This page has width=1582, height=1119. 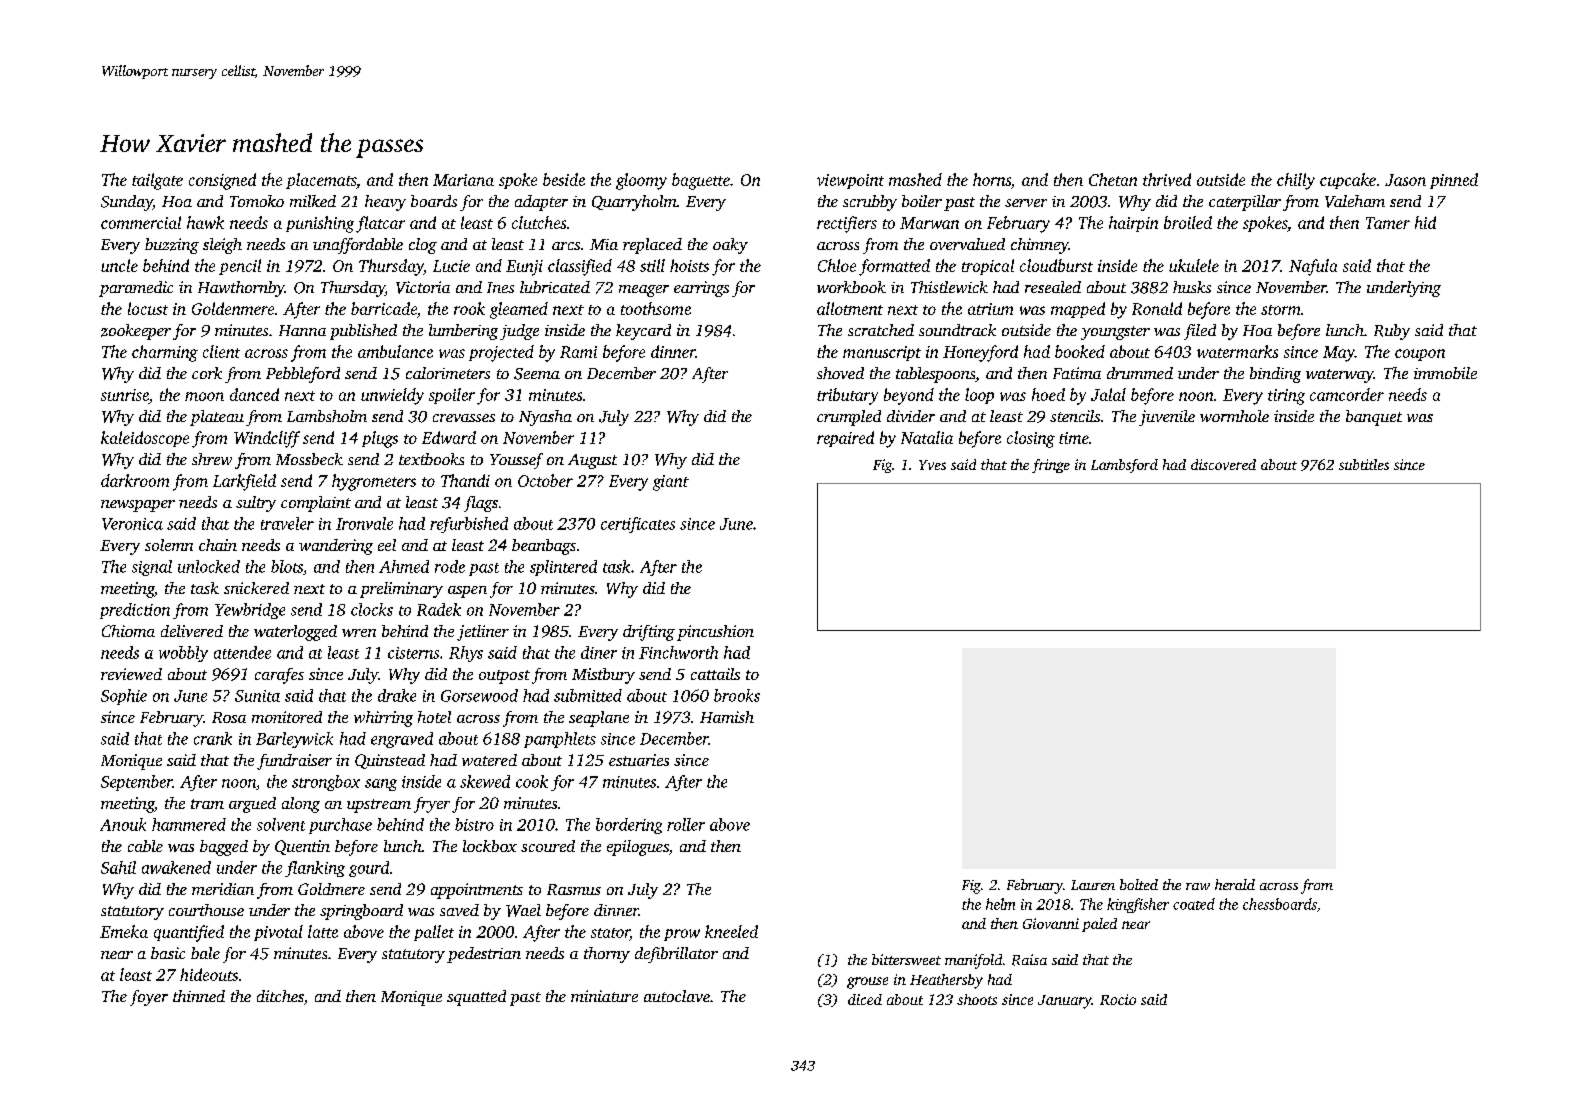 I want to click on certificates, so click(x=638, y=525).
